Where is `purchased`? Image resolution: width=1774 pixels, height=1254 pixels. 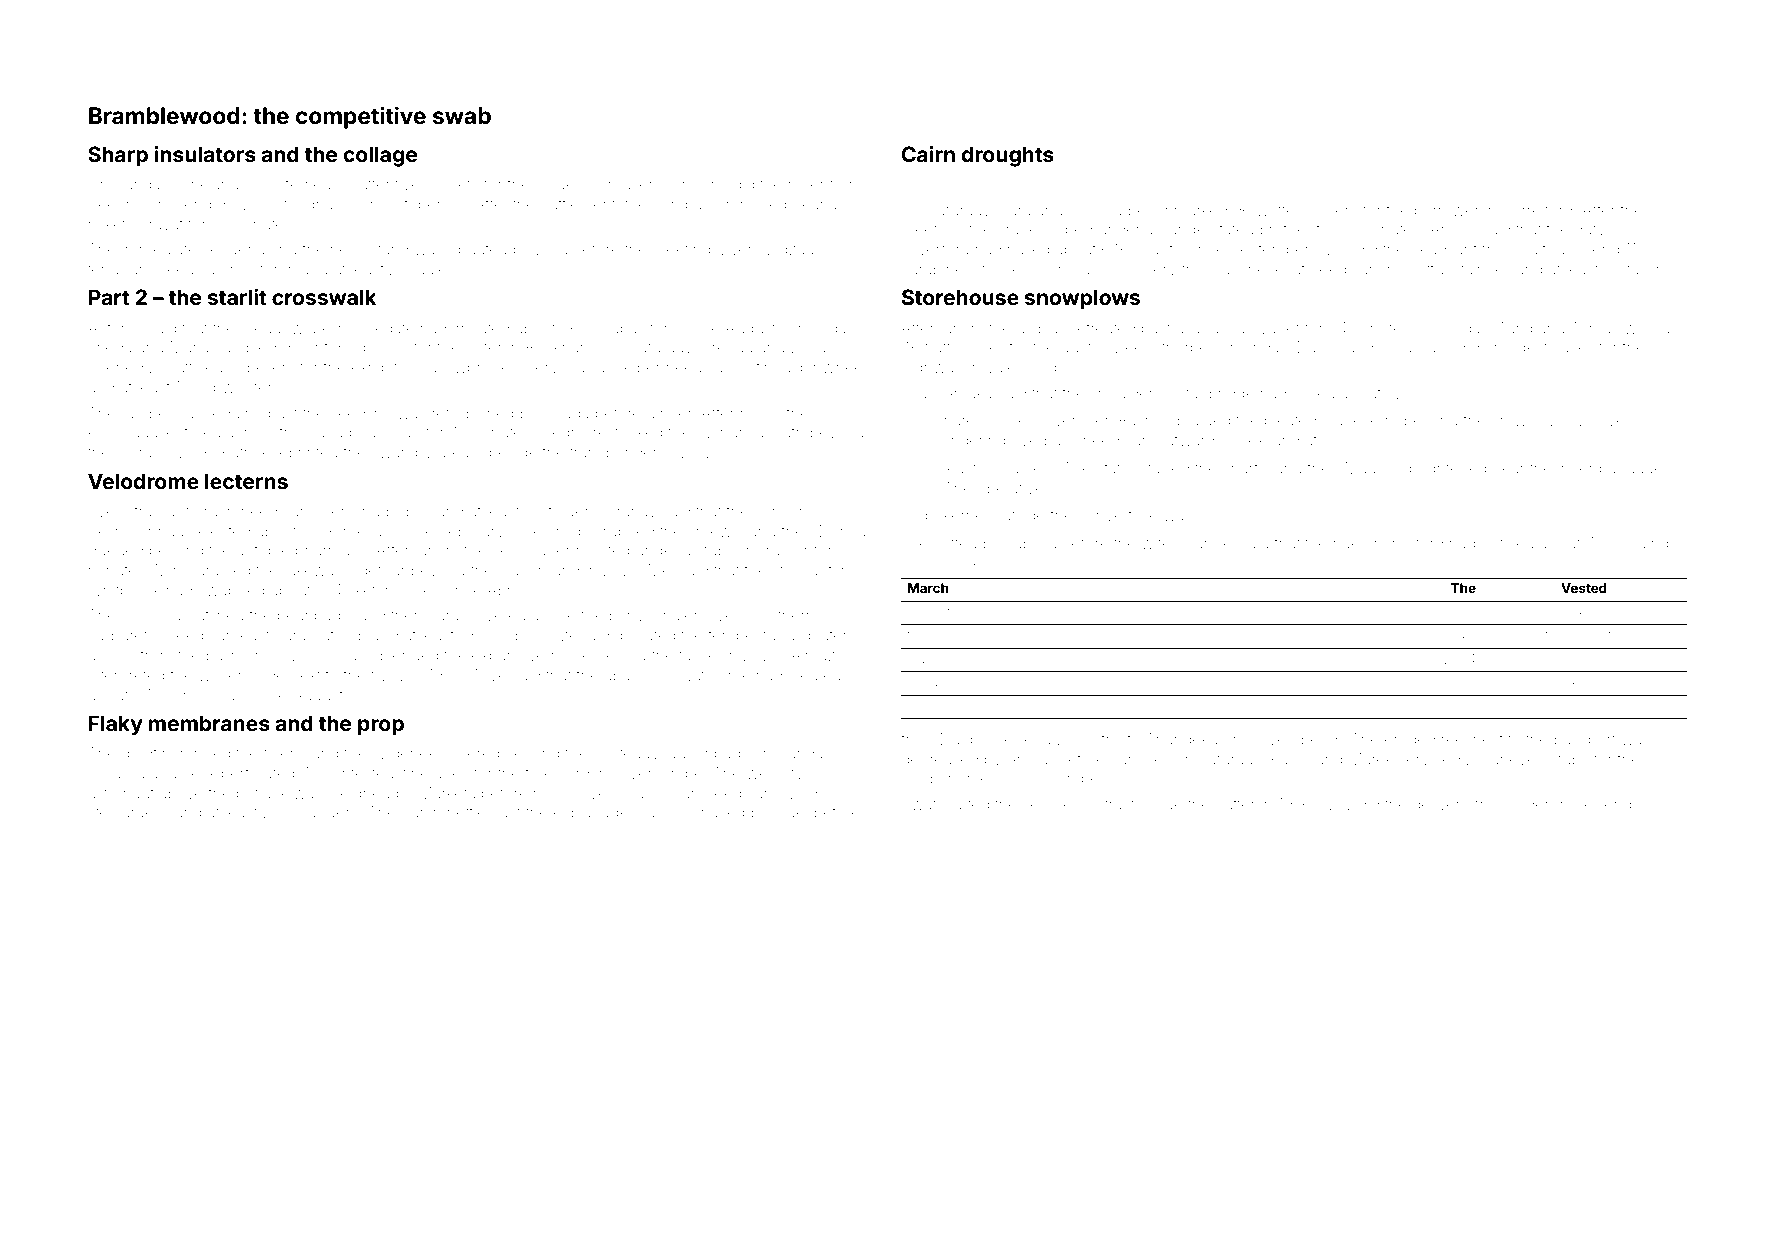 purchased is located at coordinates (706, 813).
